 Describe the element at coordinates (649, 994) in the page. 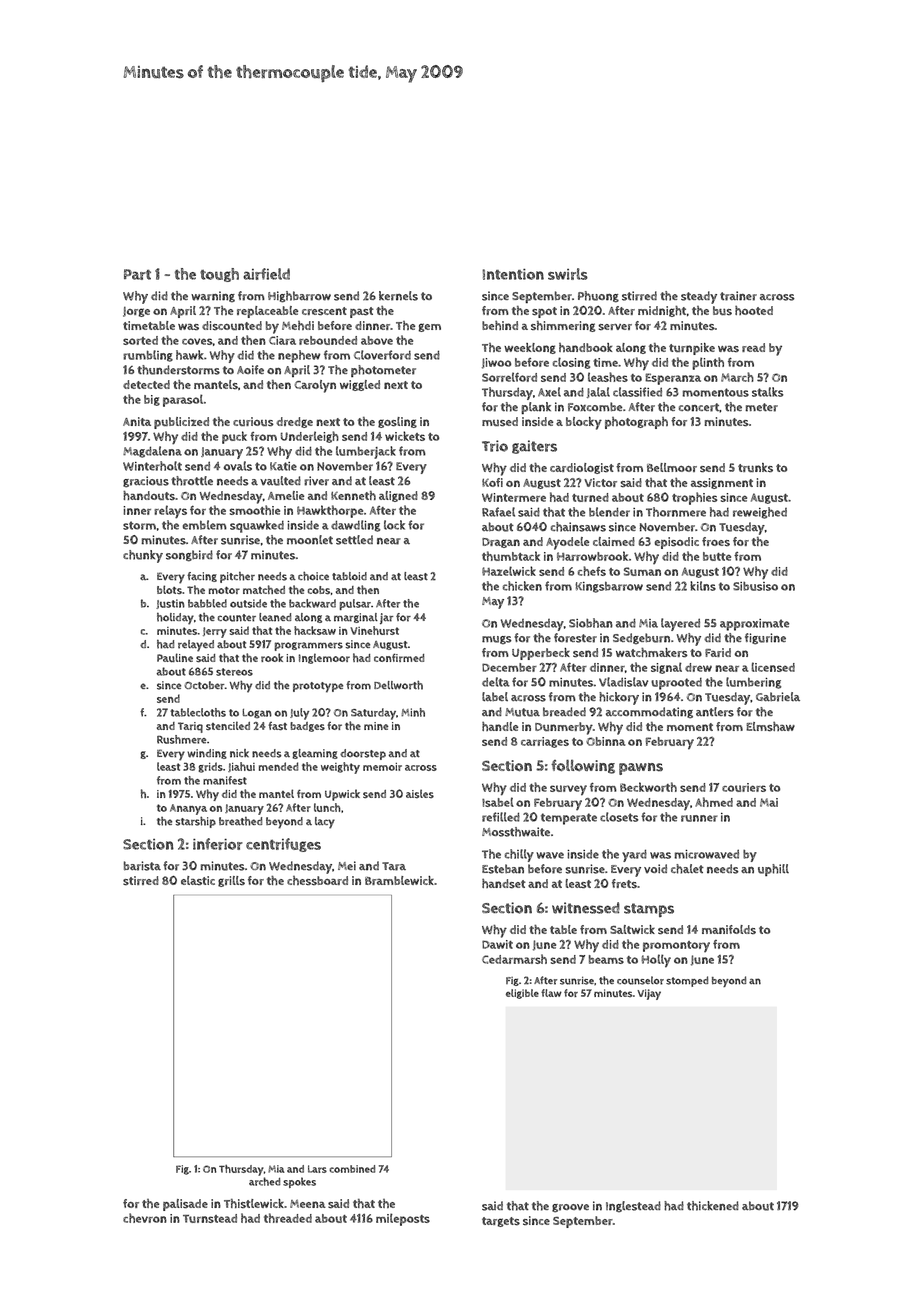

I see `Vijay` at that location.
